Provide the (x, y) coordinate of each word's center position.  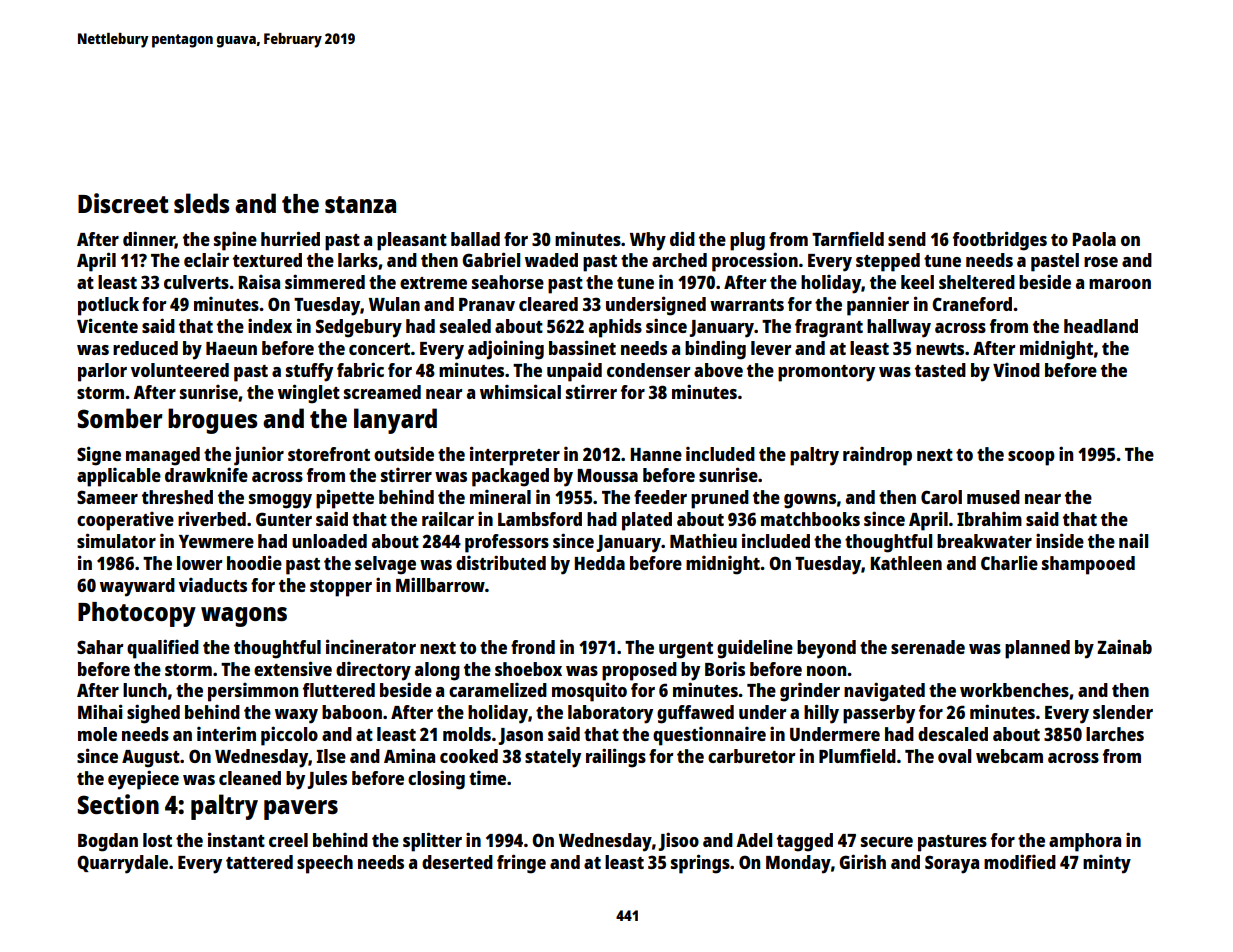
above (718, 370)
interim (226, 733)
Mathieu (703, 540)
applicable (119, 477)
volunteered (180, 370)
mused (993, 497)
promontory (826, 373)
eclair (206, 260)
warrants (747, 305)
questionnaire (709, 736)
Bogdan (108, 842)
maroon (1120, 284)
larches (1115, 734)
